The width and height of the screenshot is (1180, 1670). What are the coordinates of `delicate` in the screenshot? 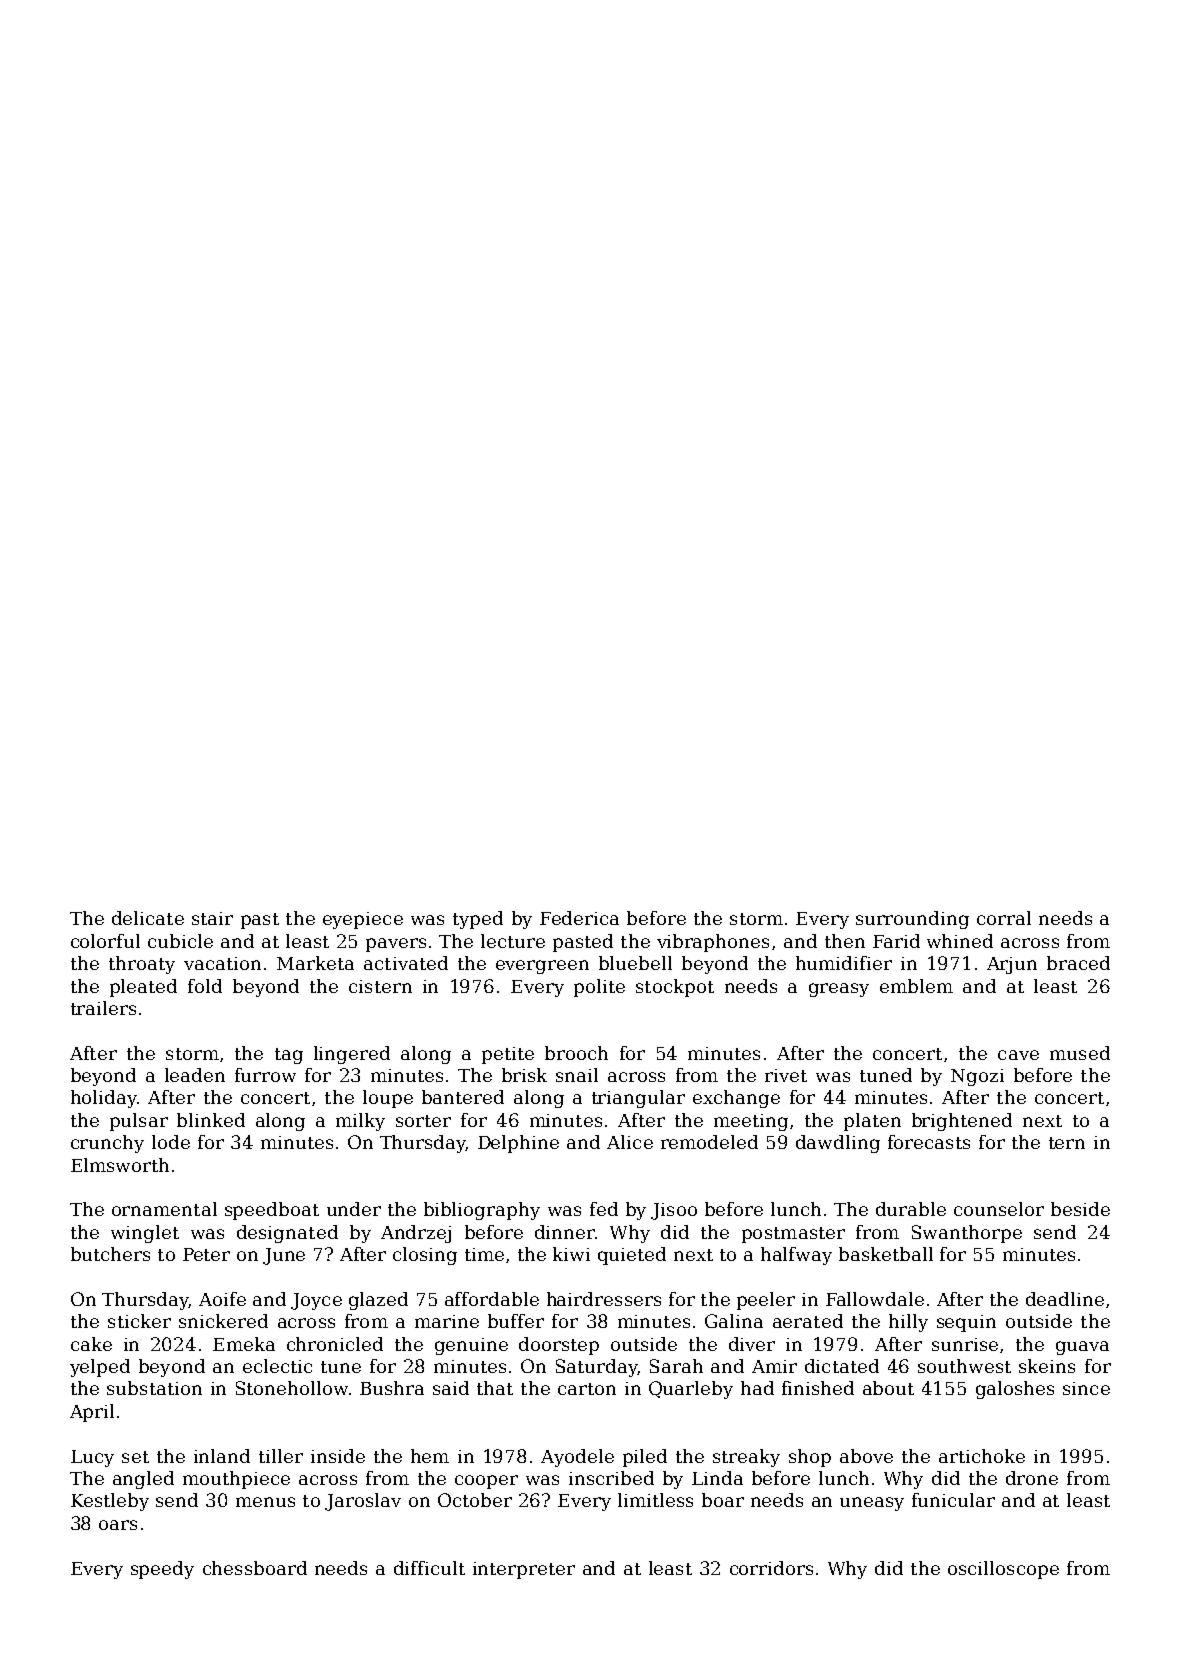 It's located at (148, 918).
